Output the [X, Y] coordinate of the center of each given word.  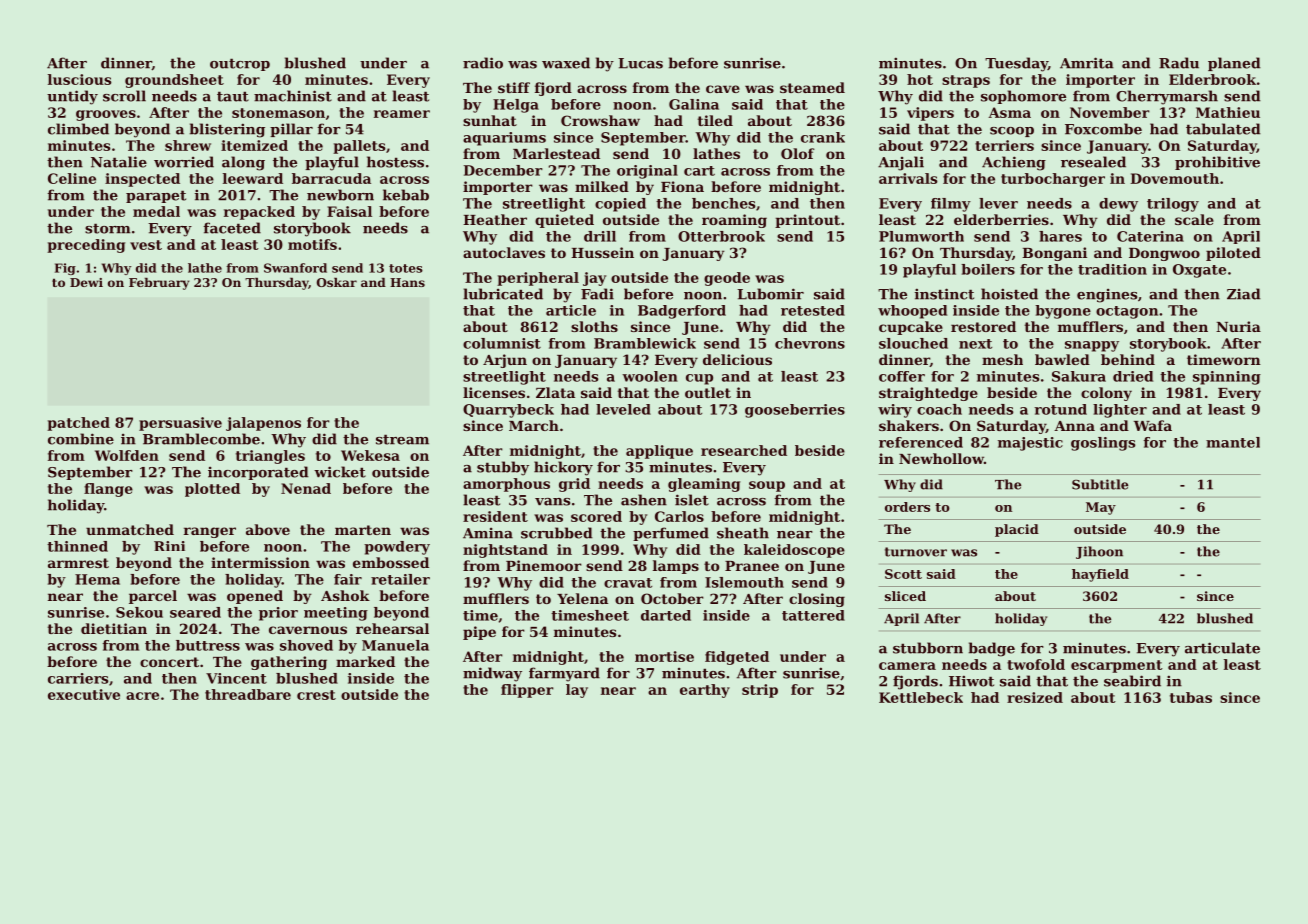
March [534, 425]
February [159, 284]
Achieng [1014, 163]
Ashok [345, 595]
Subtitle [1100, 484]
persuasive [180, 424]
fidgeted [737, 658]
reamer [402, 114]
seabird [1132, 681]
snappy [1092, 346]
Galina [694, 104]
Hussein [602, 252]
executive [84, 694]
